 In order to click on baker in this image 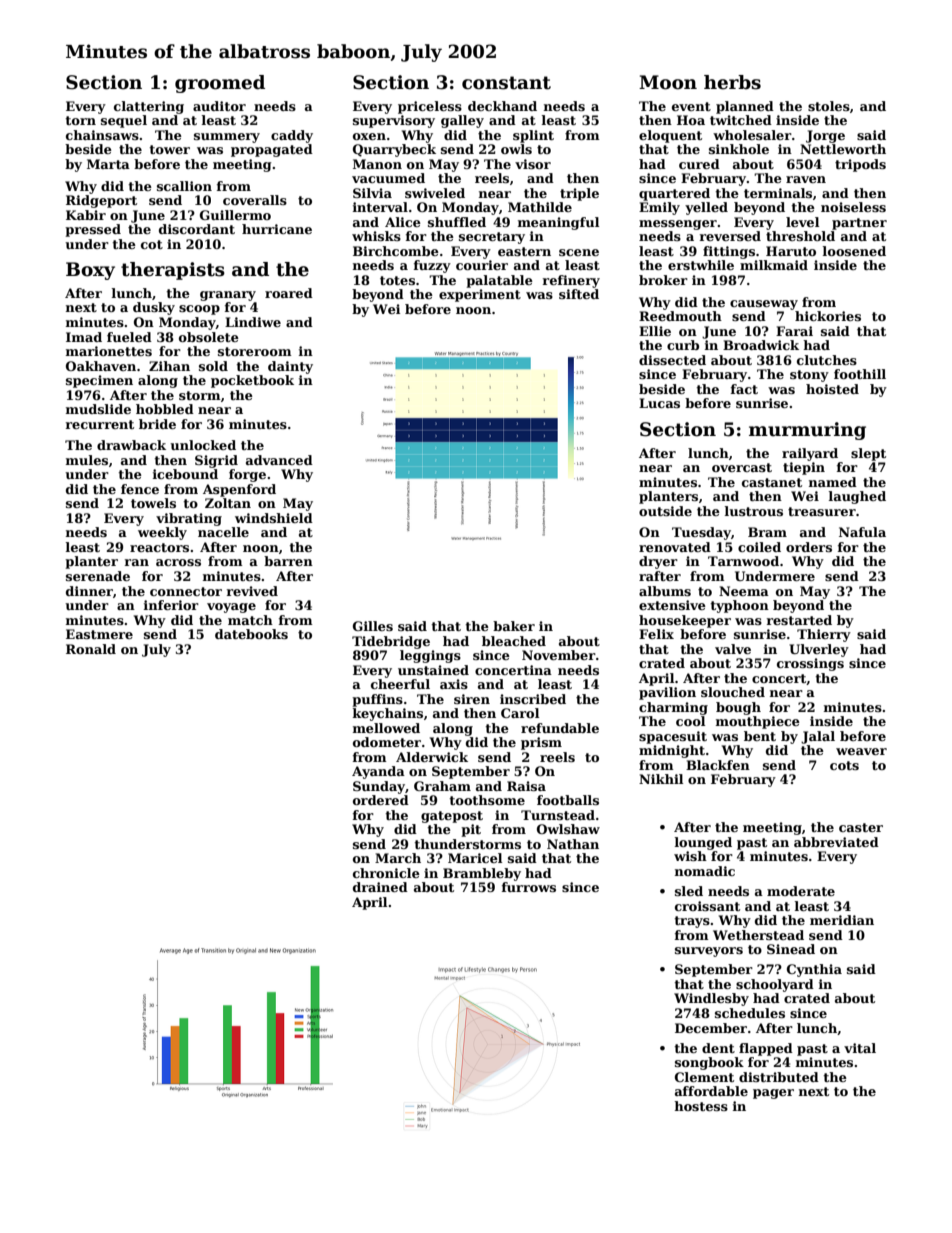, I will do `click(514, 626)`.
